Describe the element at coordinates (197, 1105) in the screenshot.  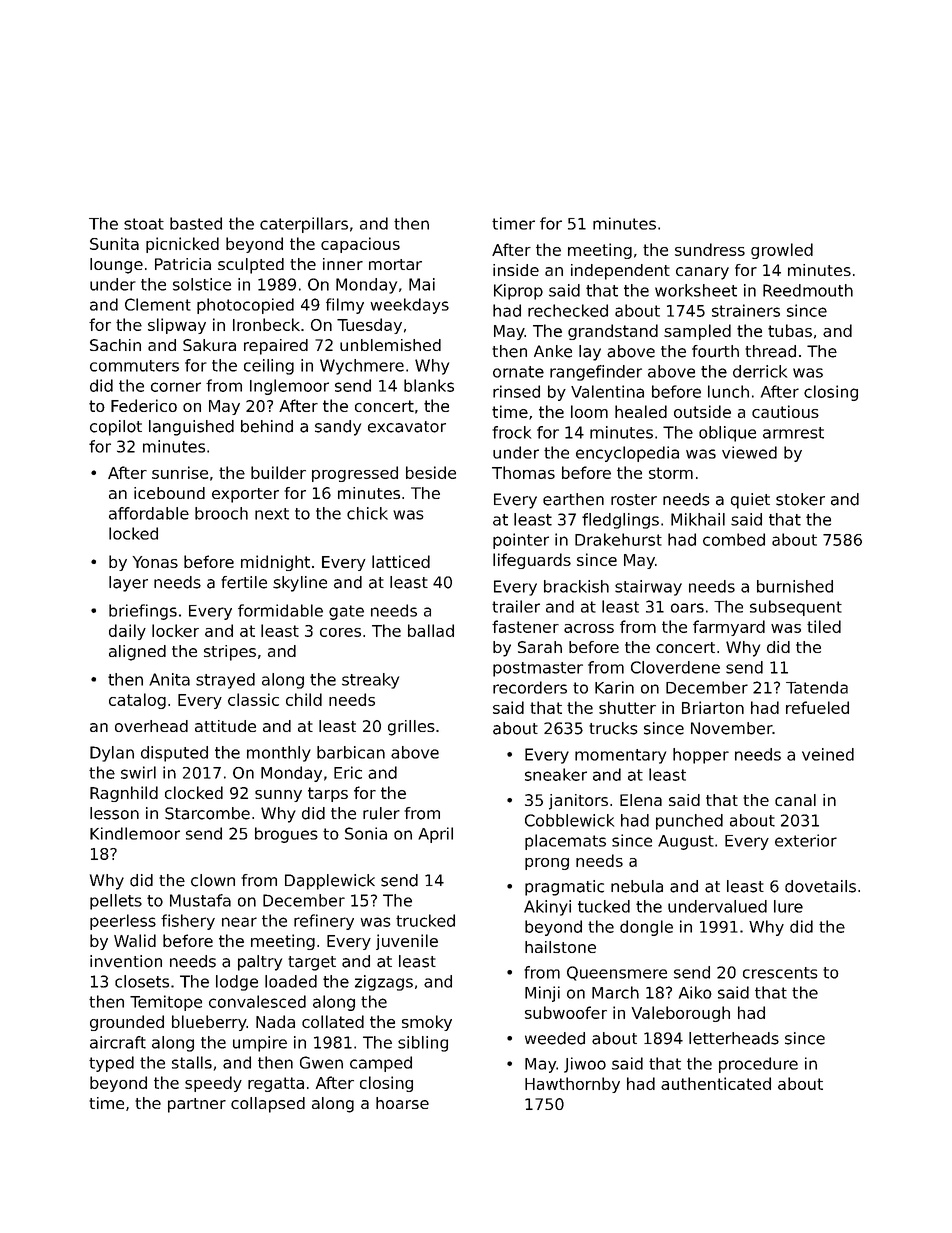
I see `partner` at that location.
